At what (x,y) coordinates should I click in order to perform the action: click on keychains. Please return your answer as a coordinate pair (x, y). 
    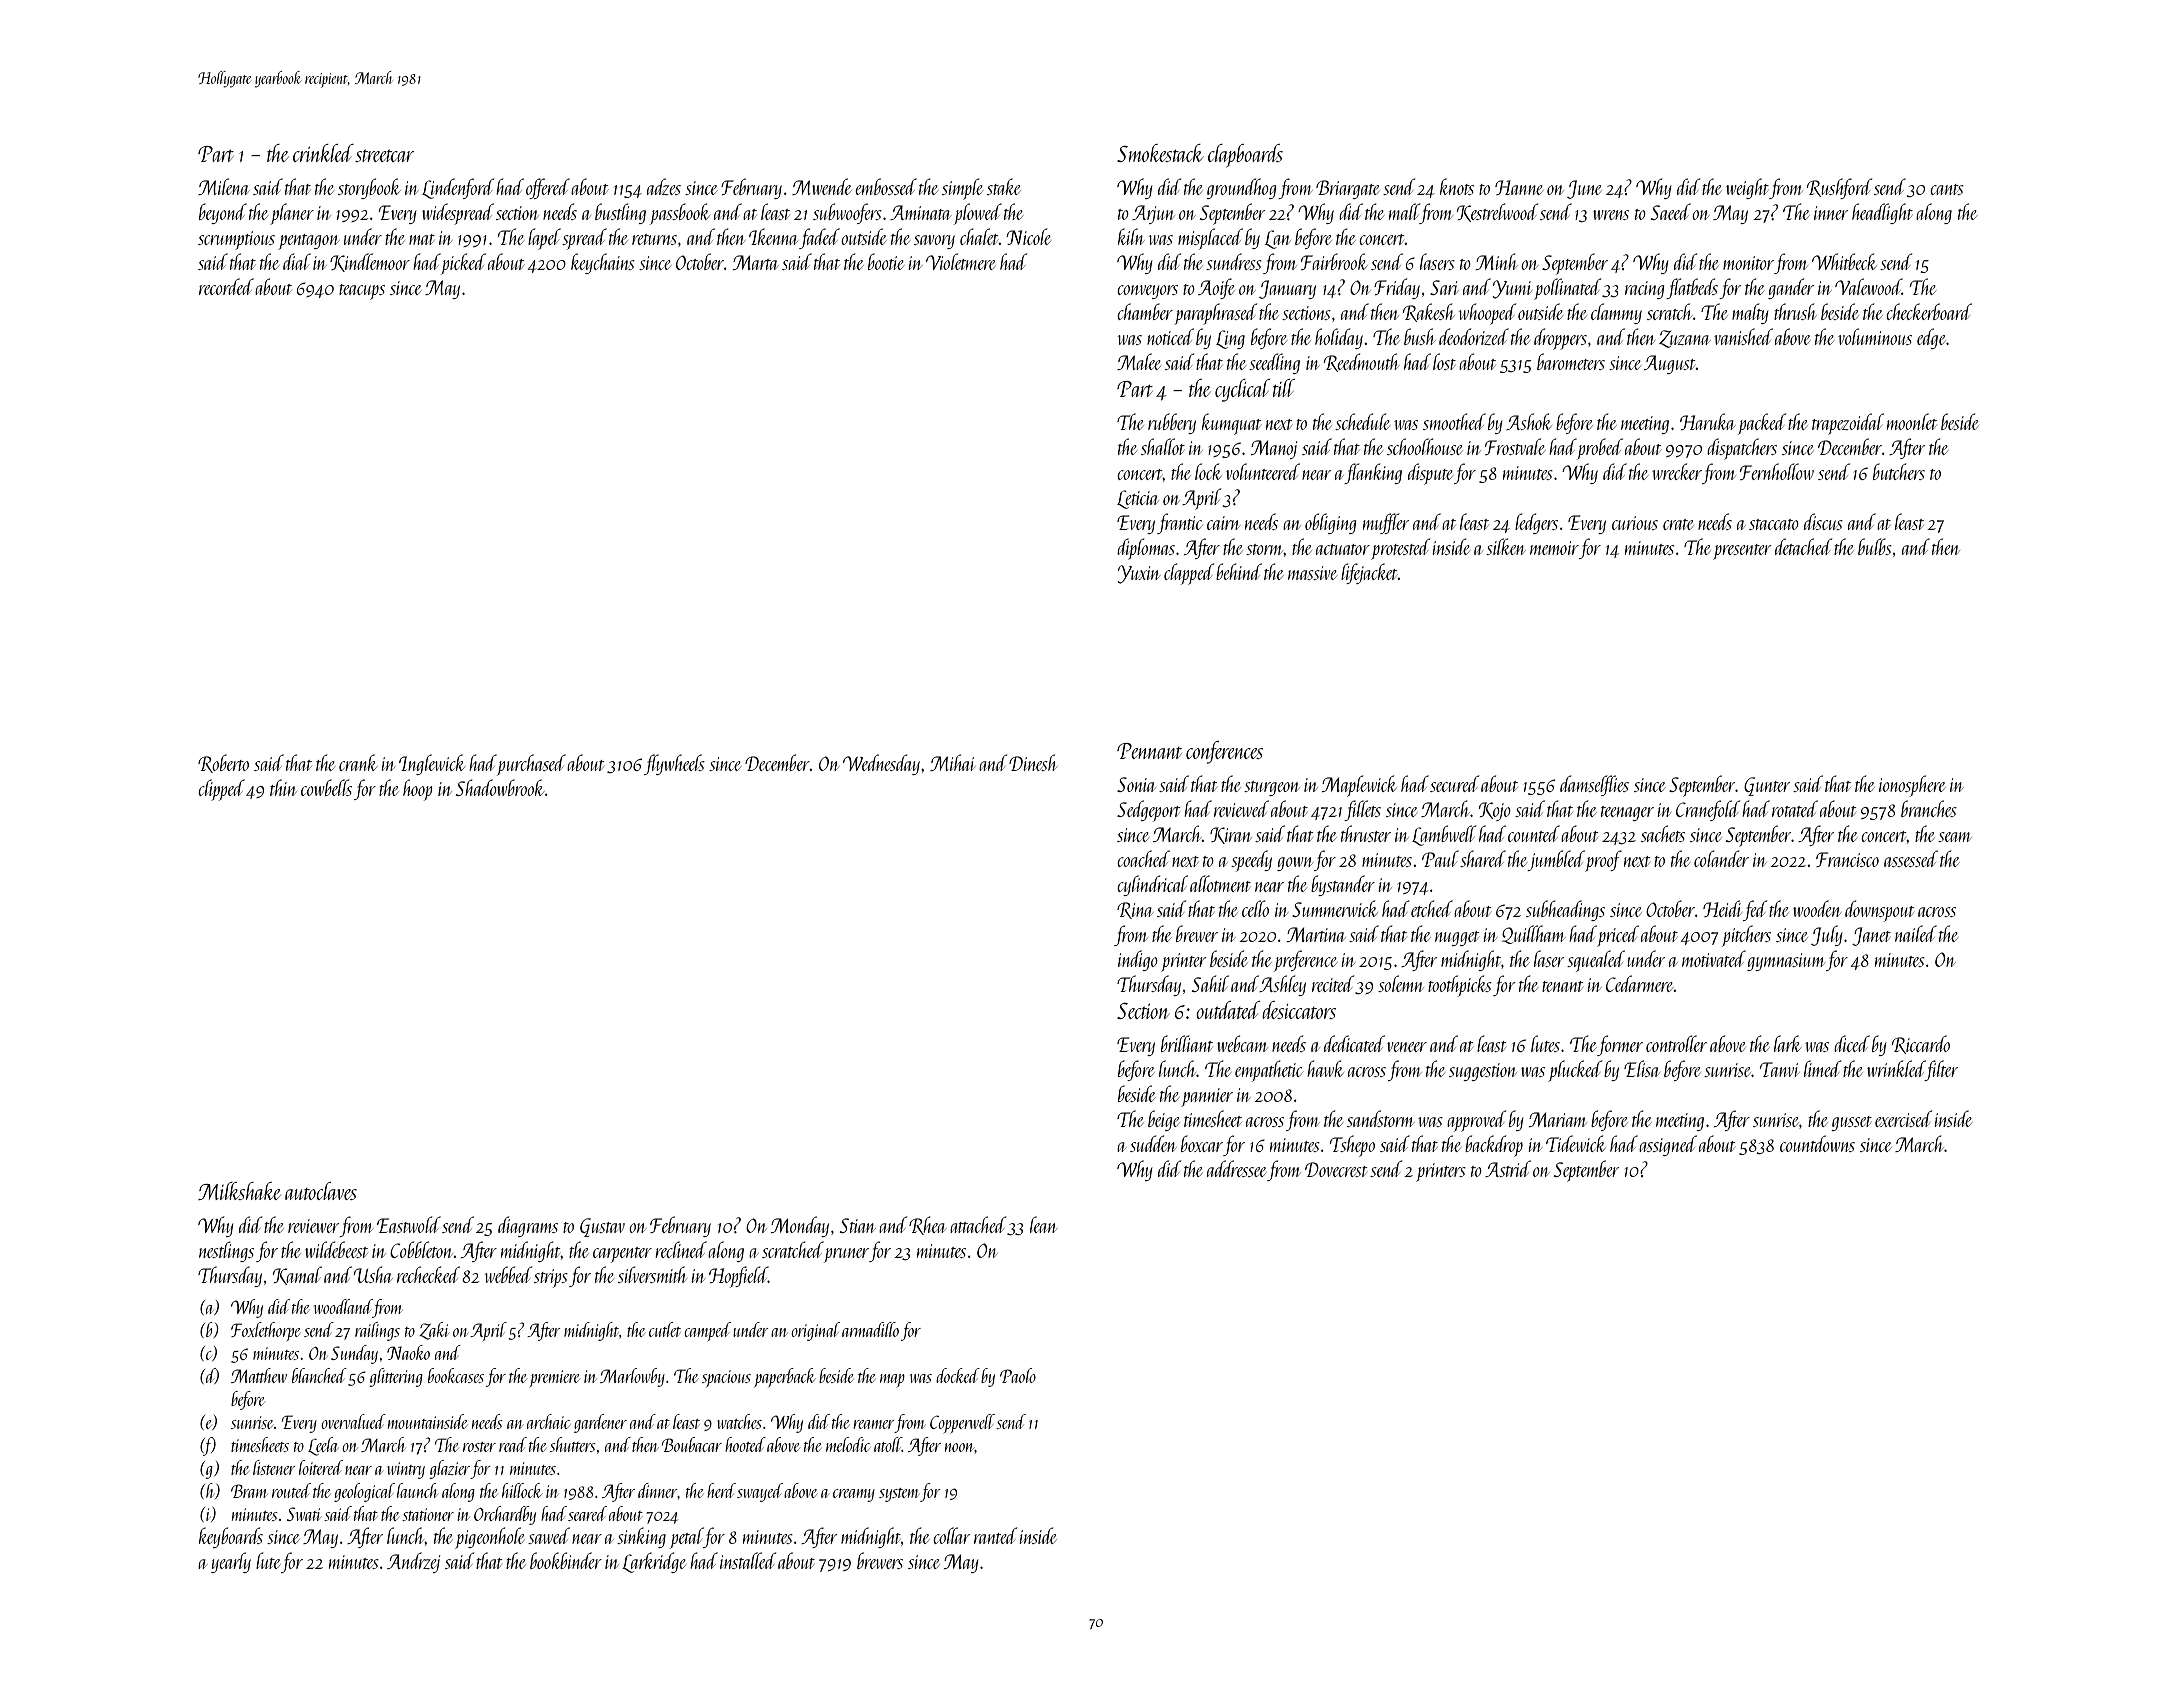
    Looking at the image, I should click on (603, 263).
